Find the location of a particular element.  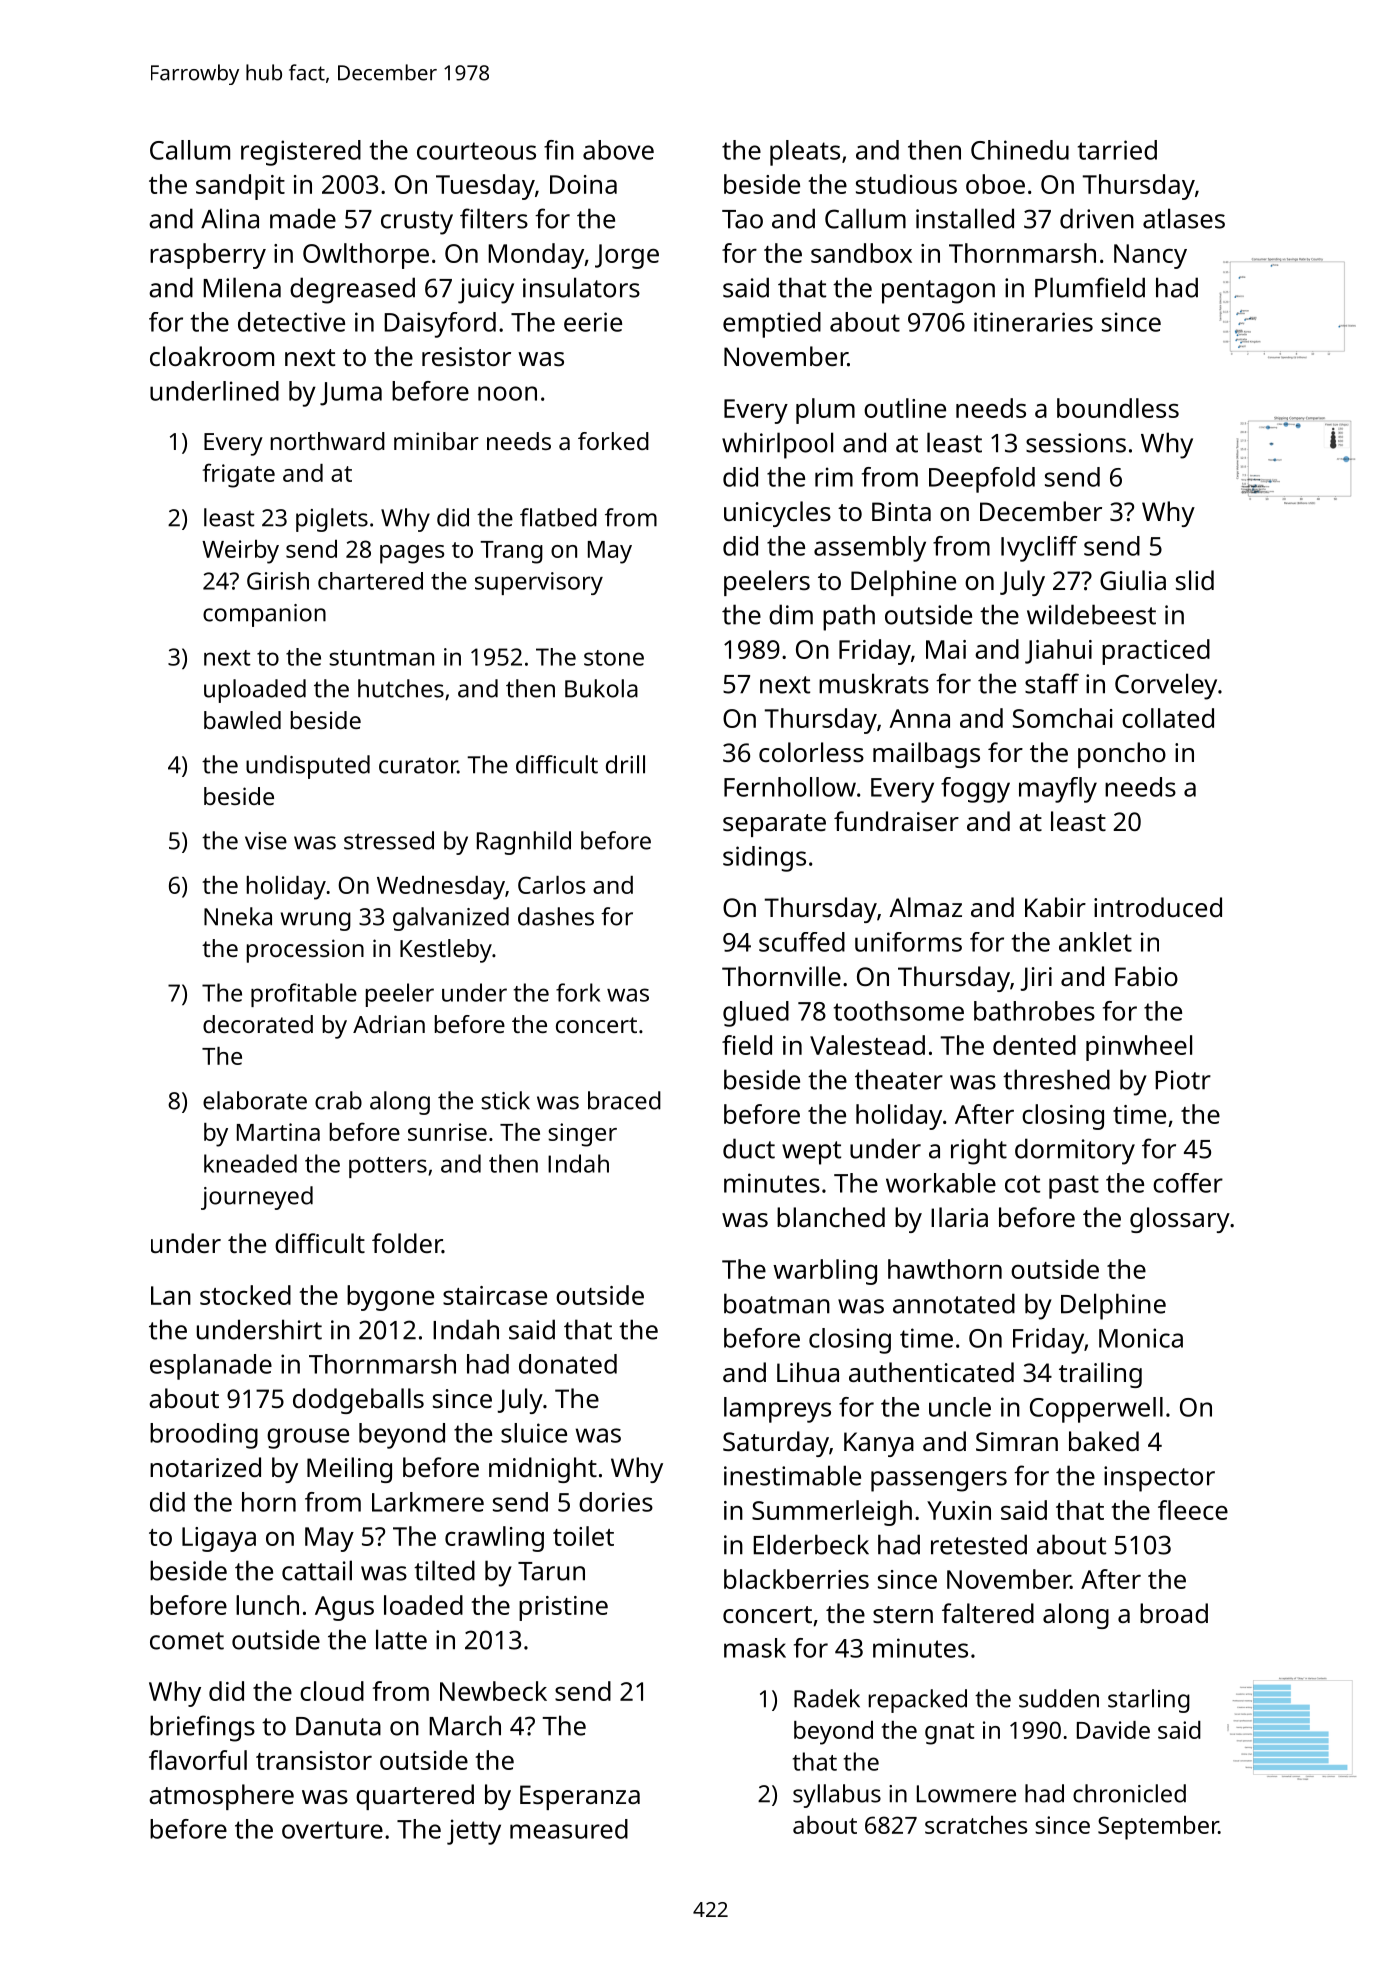

driven is located at coordinates (1097, 218).
